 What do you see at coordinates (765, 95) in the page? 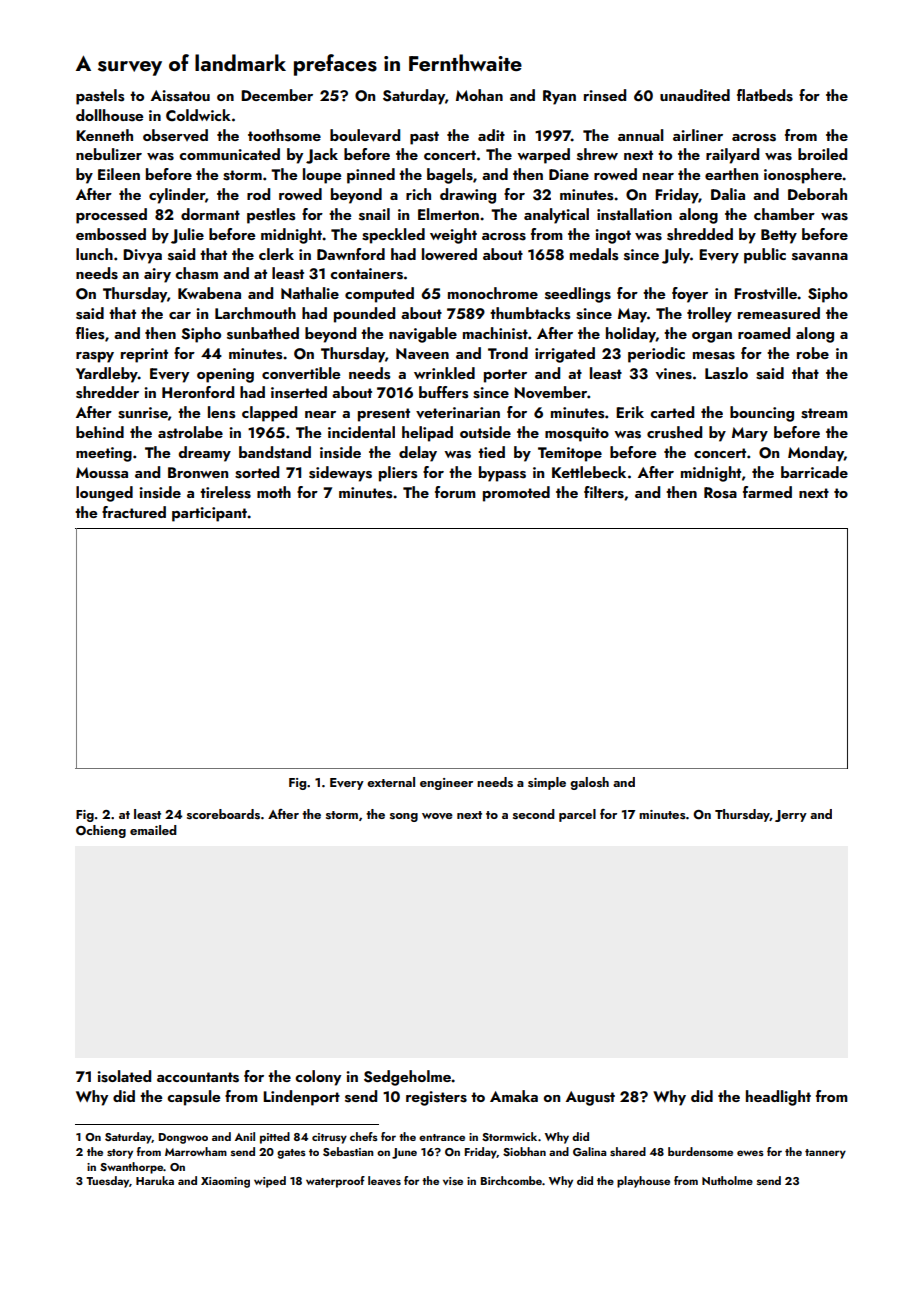
I see `flatbeds` at bounding box center [765, 95].
